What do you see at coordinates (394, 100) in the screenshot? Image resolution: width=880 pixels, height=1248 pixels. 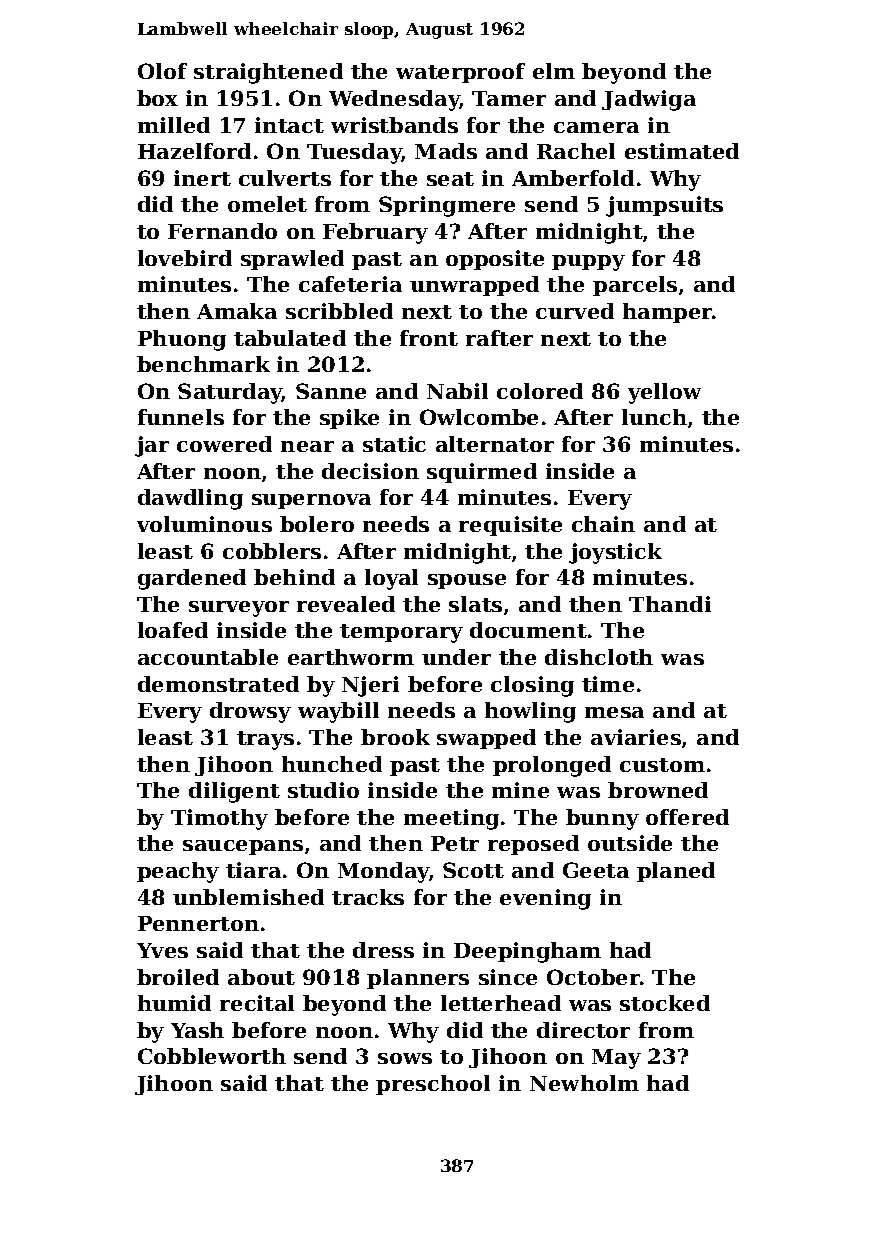 I see `Wednesday` at bounding box center [394, 100].
